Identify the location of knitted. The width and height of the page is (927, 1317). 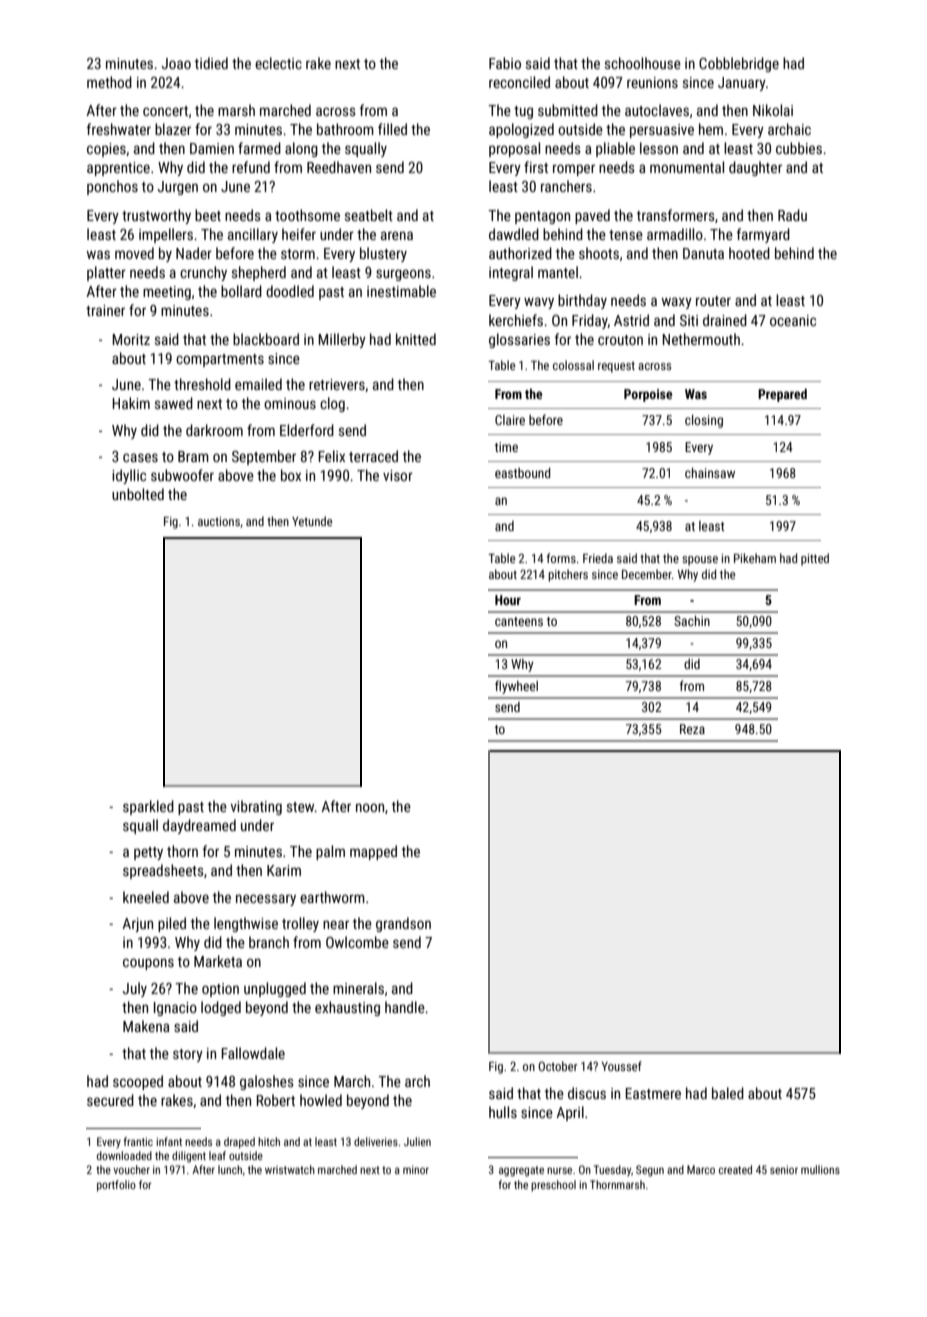
(416, 339).
